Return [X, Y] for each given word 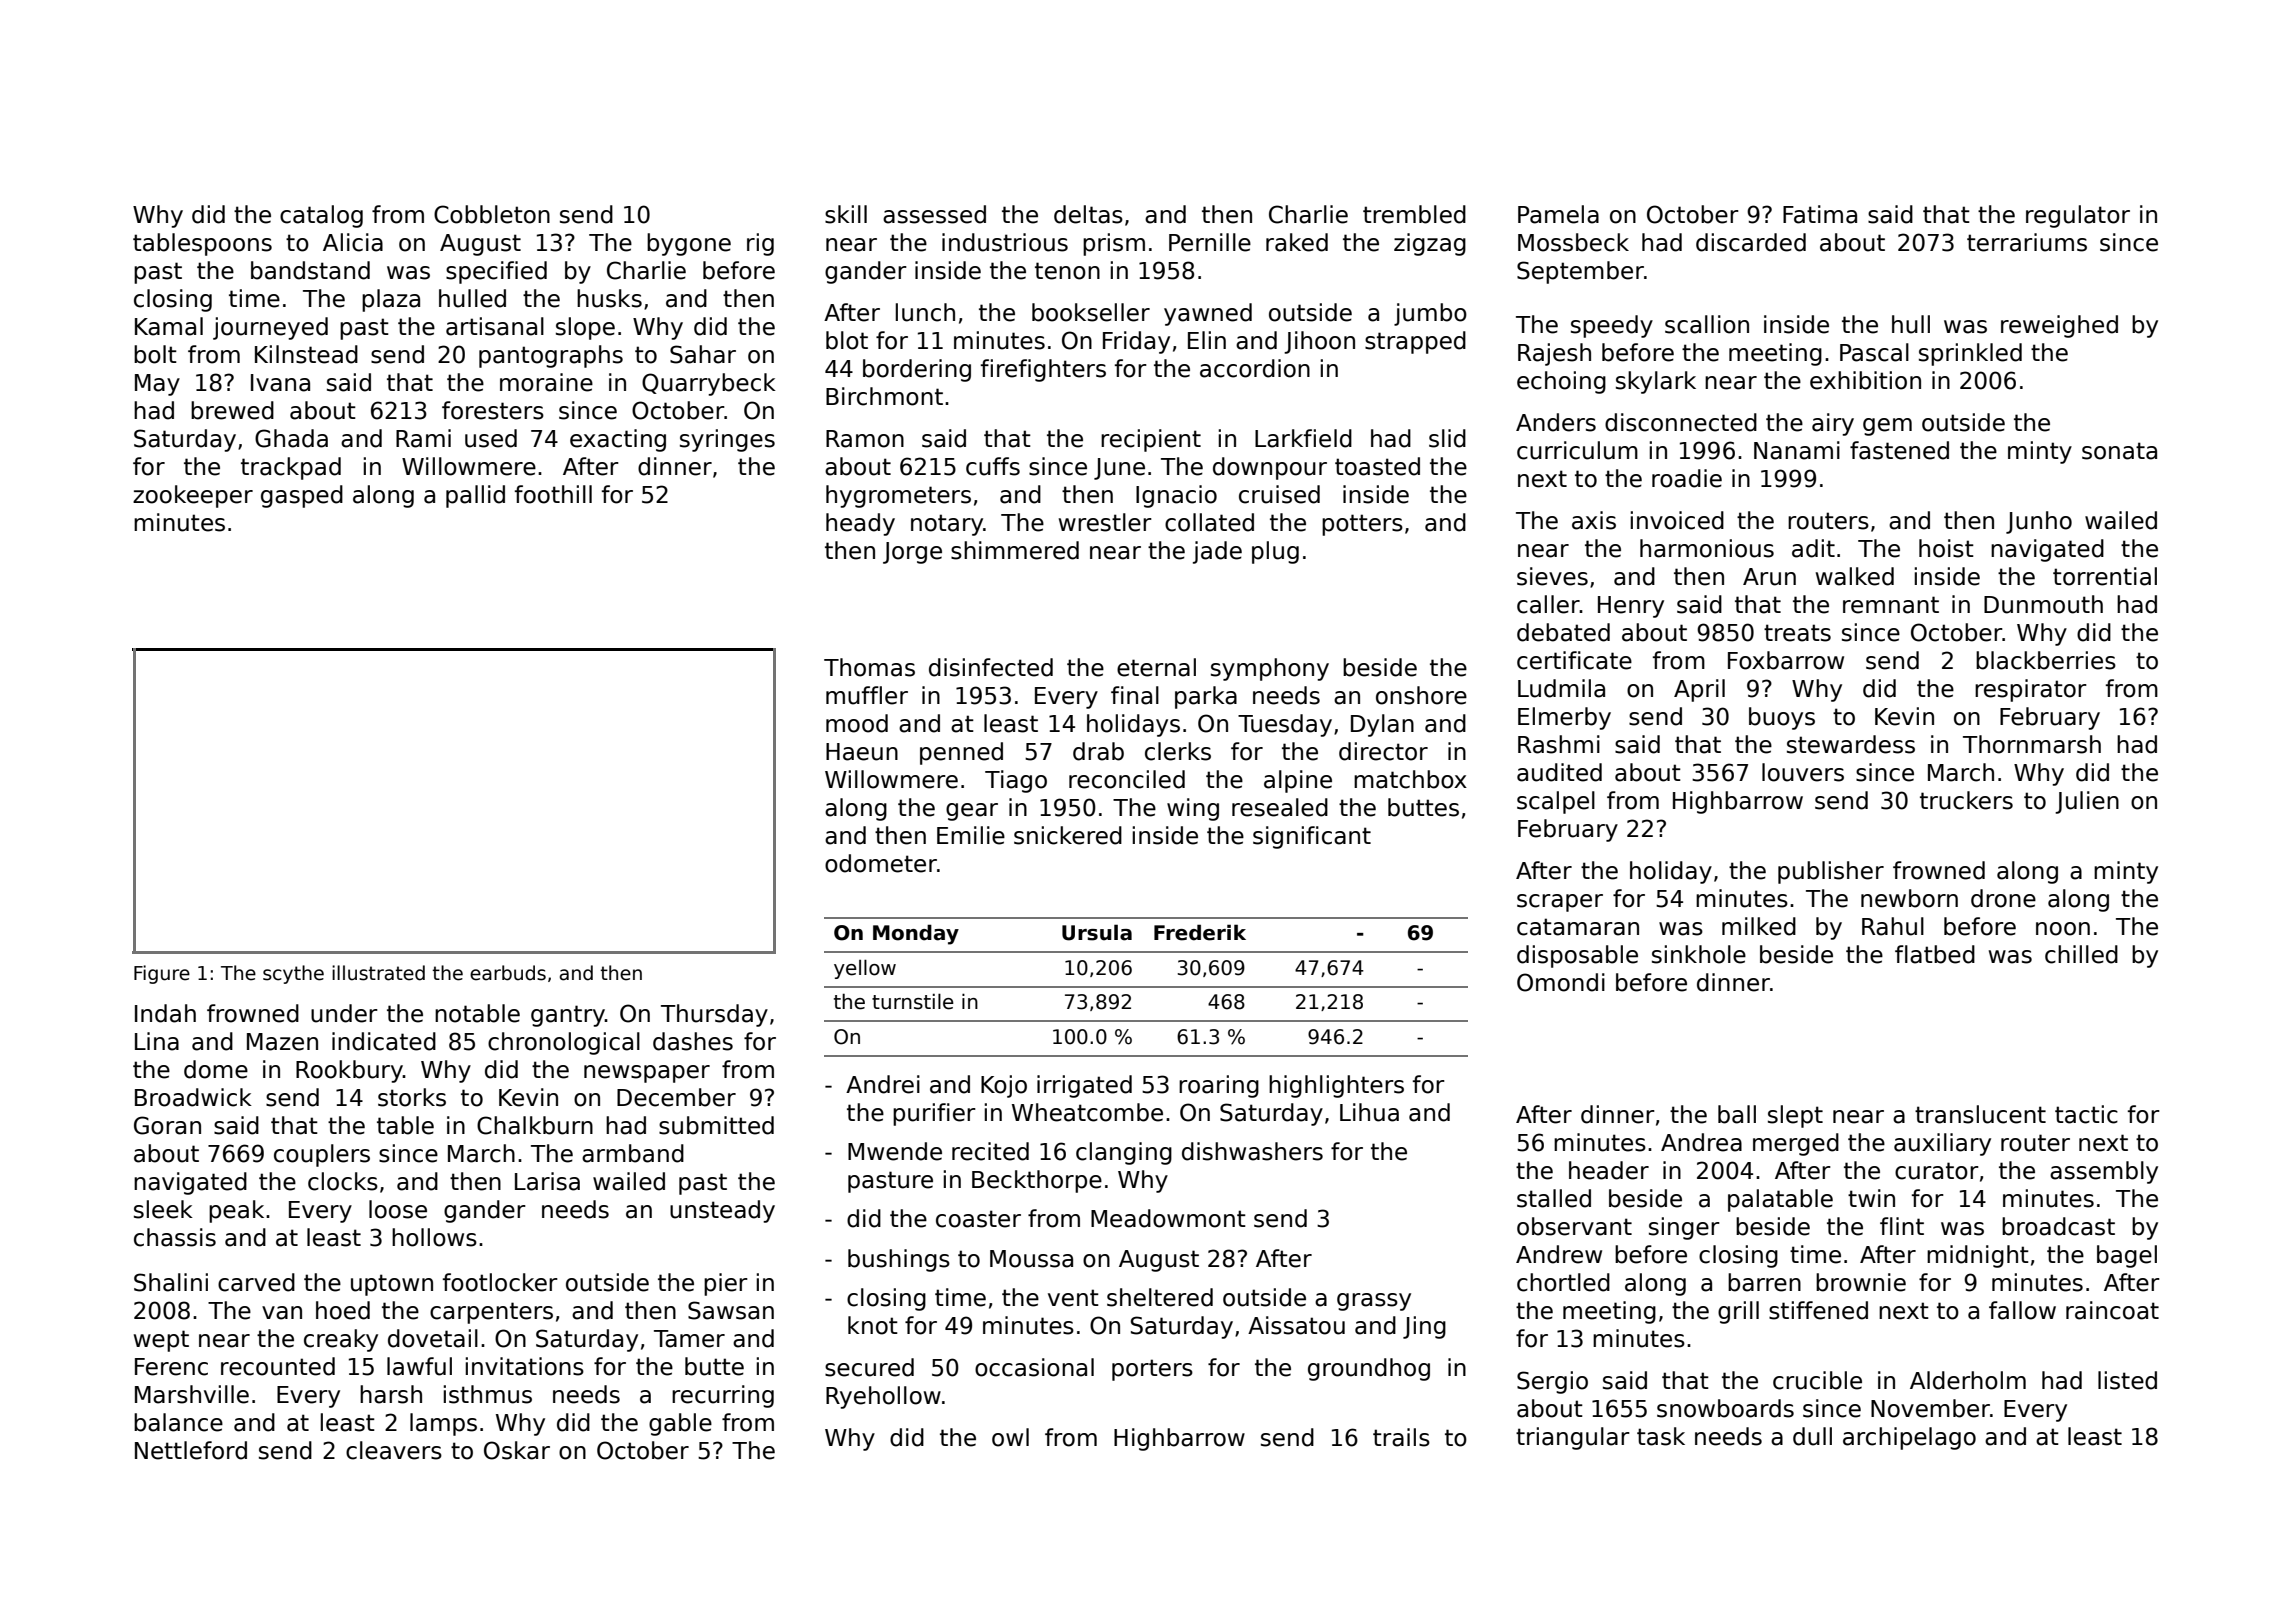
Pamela [1558, 214]
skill [846, 214]
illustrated [378, 973]
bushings [899, 1260]
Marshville [192, 1394]
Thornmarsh [2032, 744]
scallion [1707, 324]
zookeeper [193, 496]
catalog [321, 216]
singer [1684, 1228]
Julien [2087, 802]
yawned [1208, 314]
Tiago [1016, 781]
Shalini [171, 1282]
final [1135, 695]
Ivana [280, 383]
